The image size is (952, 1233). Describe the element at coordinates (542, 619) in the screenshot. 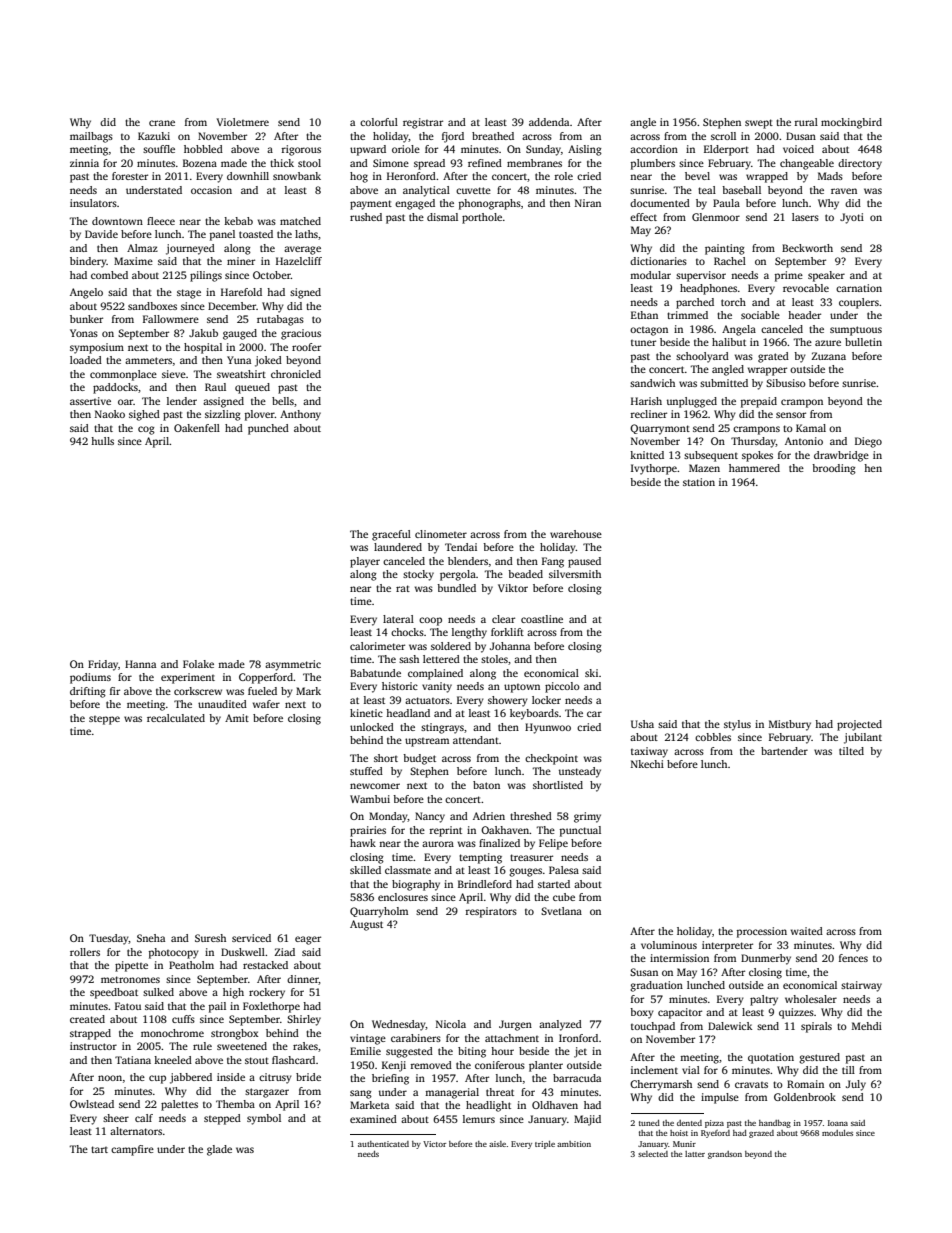

I see `coastline` at that location.
